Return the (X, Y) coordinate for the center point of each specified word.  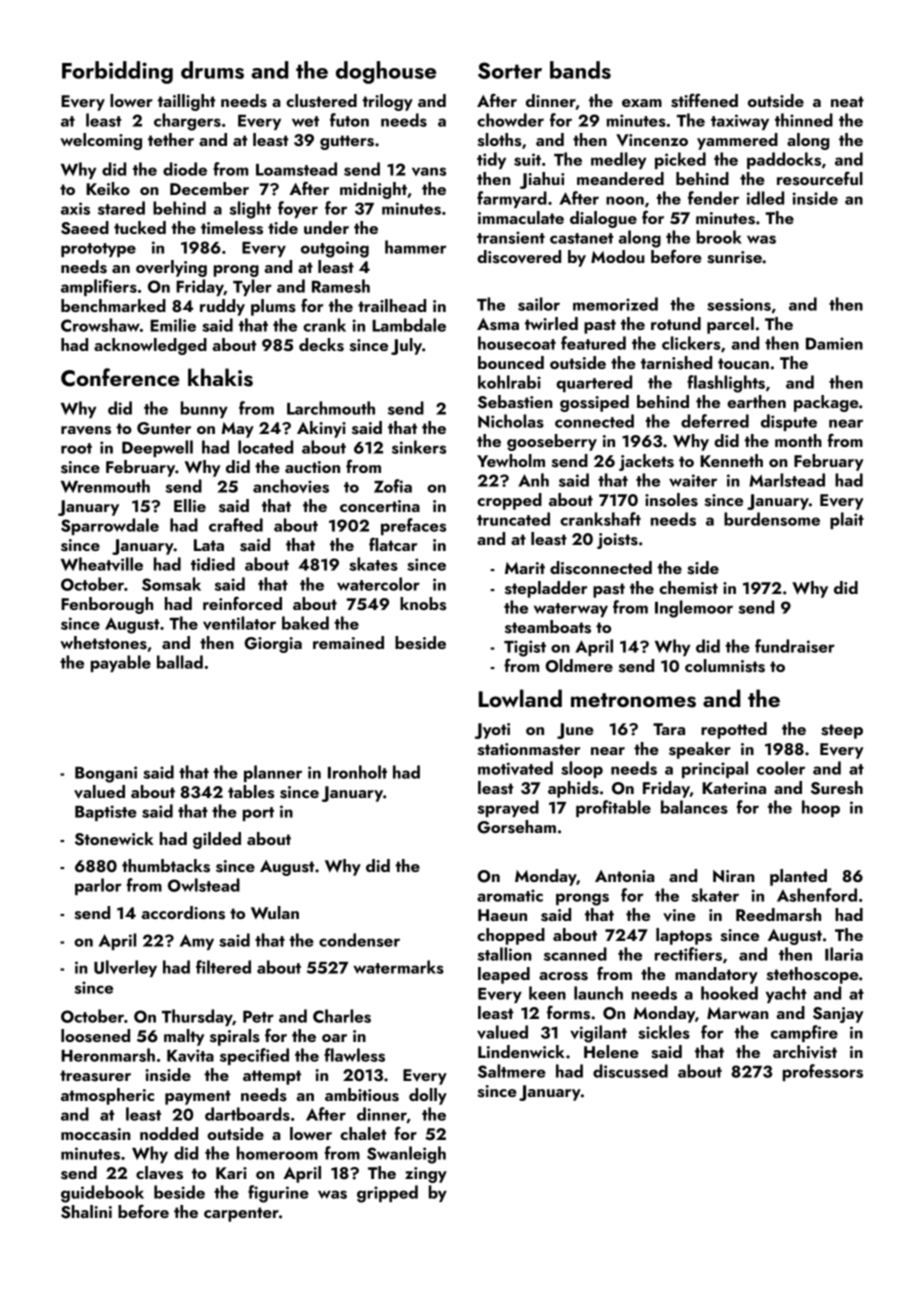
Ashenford (817, 895)
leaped (504, 975)
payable (121, 663)
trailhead (392, 305)
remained (348, 642)
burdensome (772, 519)
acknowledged (150, 346)
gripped (387, 1194)
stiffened (704, 100)
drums (212, 70)
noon (625, 200)
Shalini (86, 1212)
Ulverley (125, 968)
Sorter (510, 70)
